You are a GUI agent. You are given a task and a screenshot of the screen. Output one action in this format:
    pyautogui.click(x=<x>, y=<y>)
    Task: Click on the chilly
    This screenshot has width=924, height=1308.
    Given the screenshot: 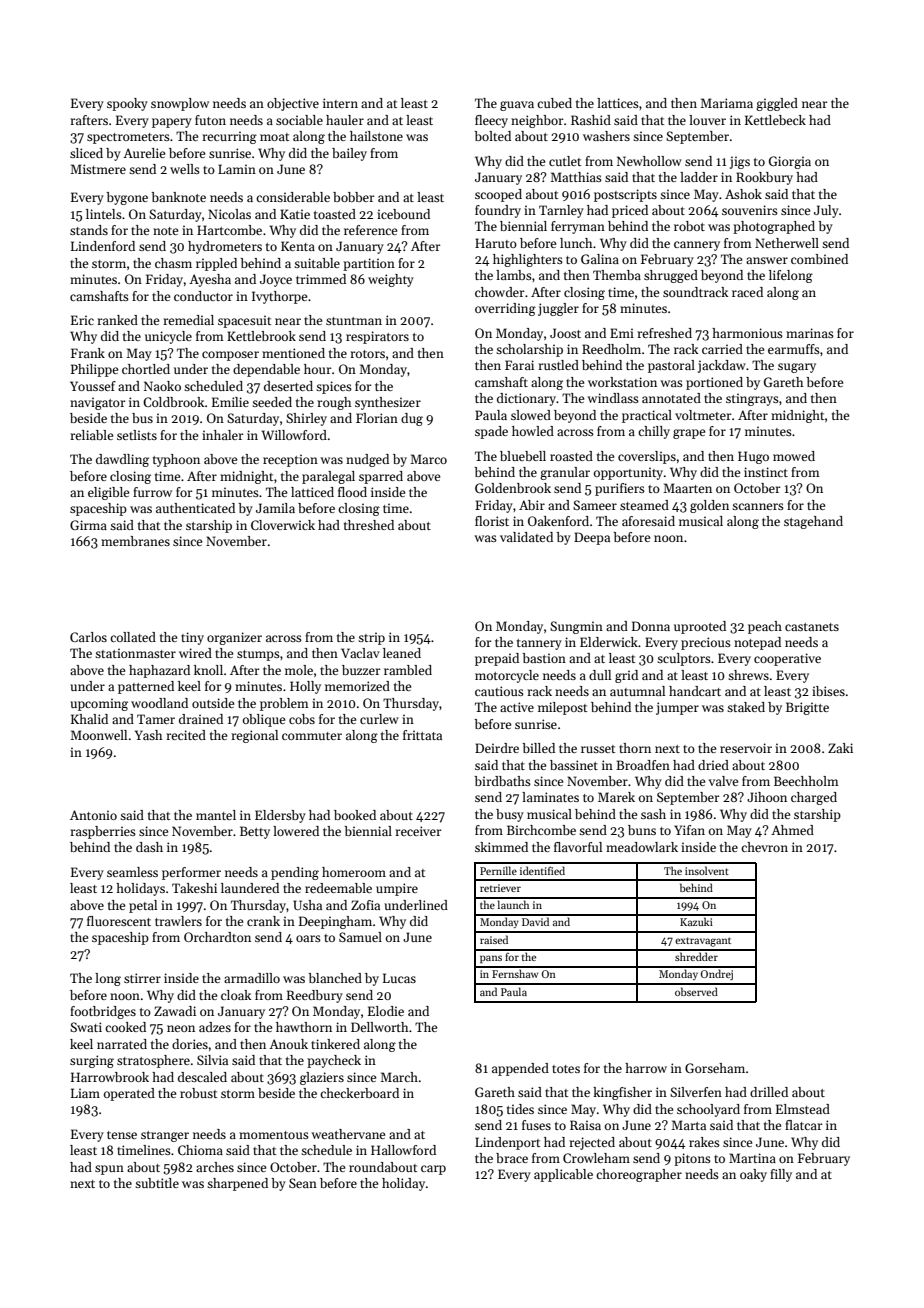 What is the action you would take?
    pyautogui.click(x=654, y=432)
